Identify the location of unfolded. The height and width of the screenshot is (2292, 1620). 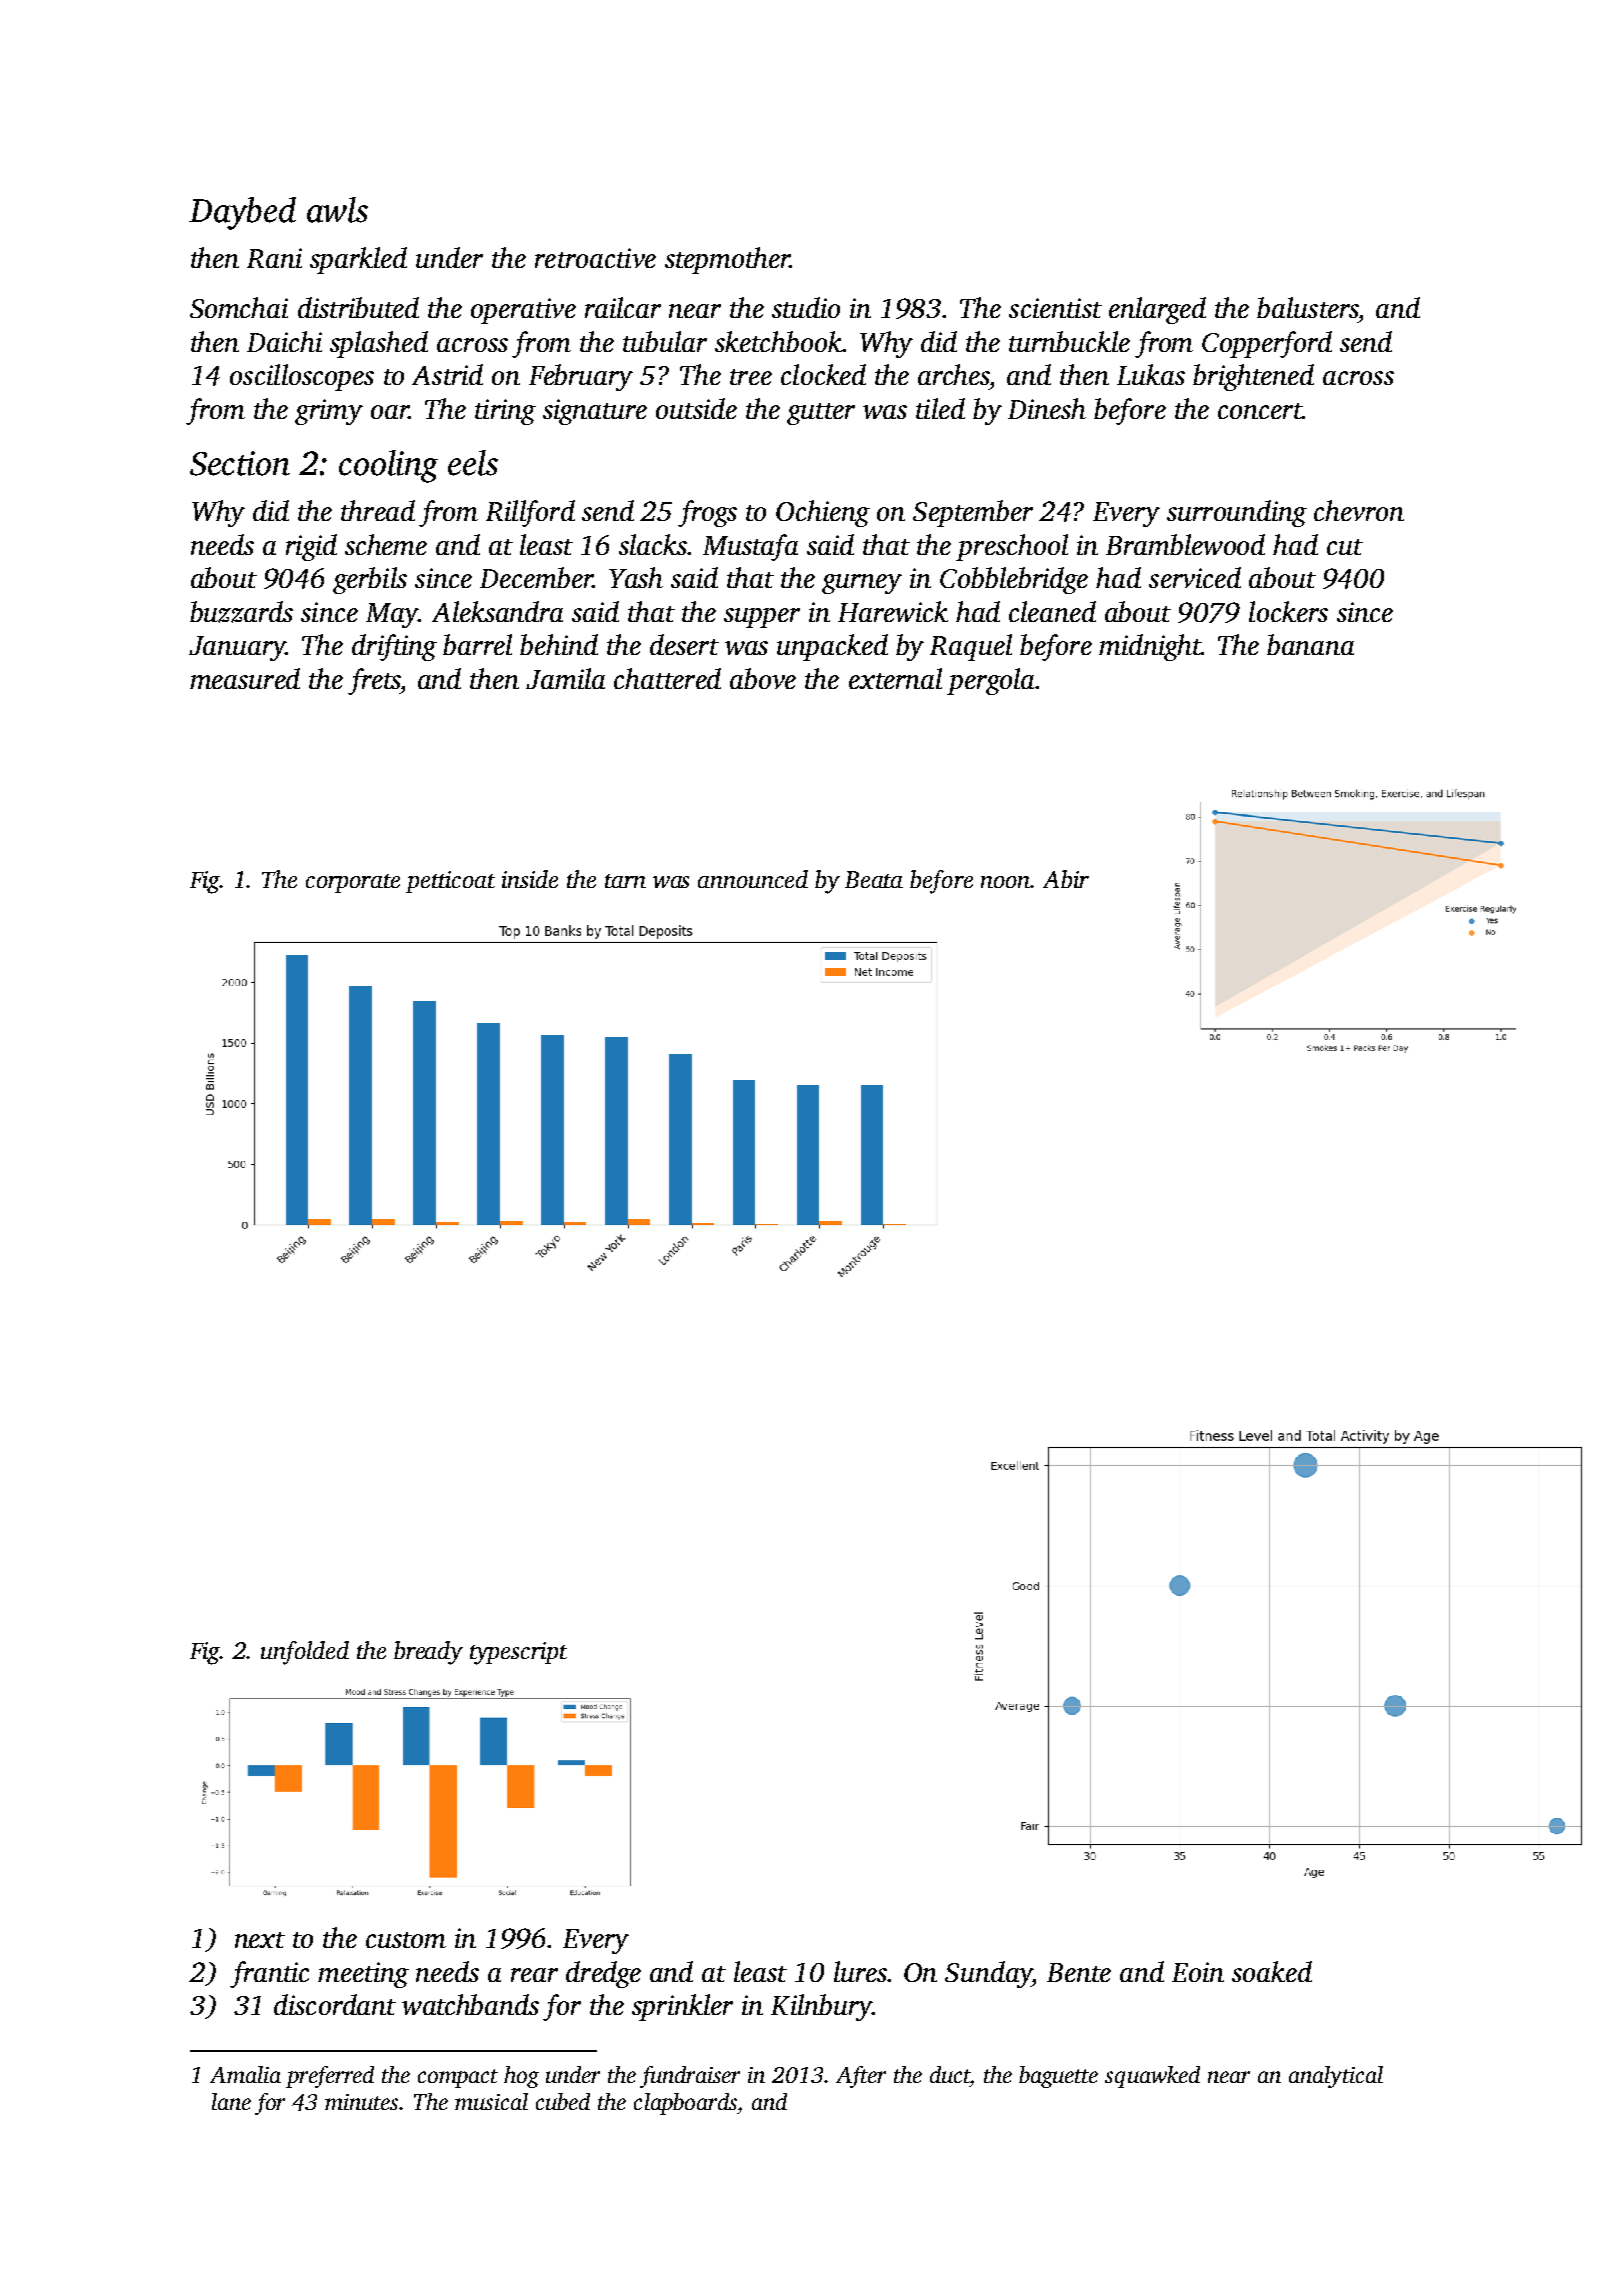
(305, 1653).
